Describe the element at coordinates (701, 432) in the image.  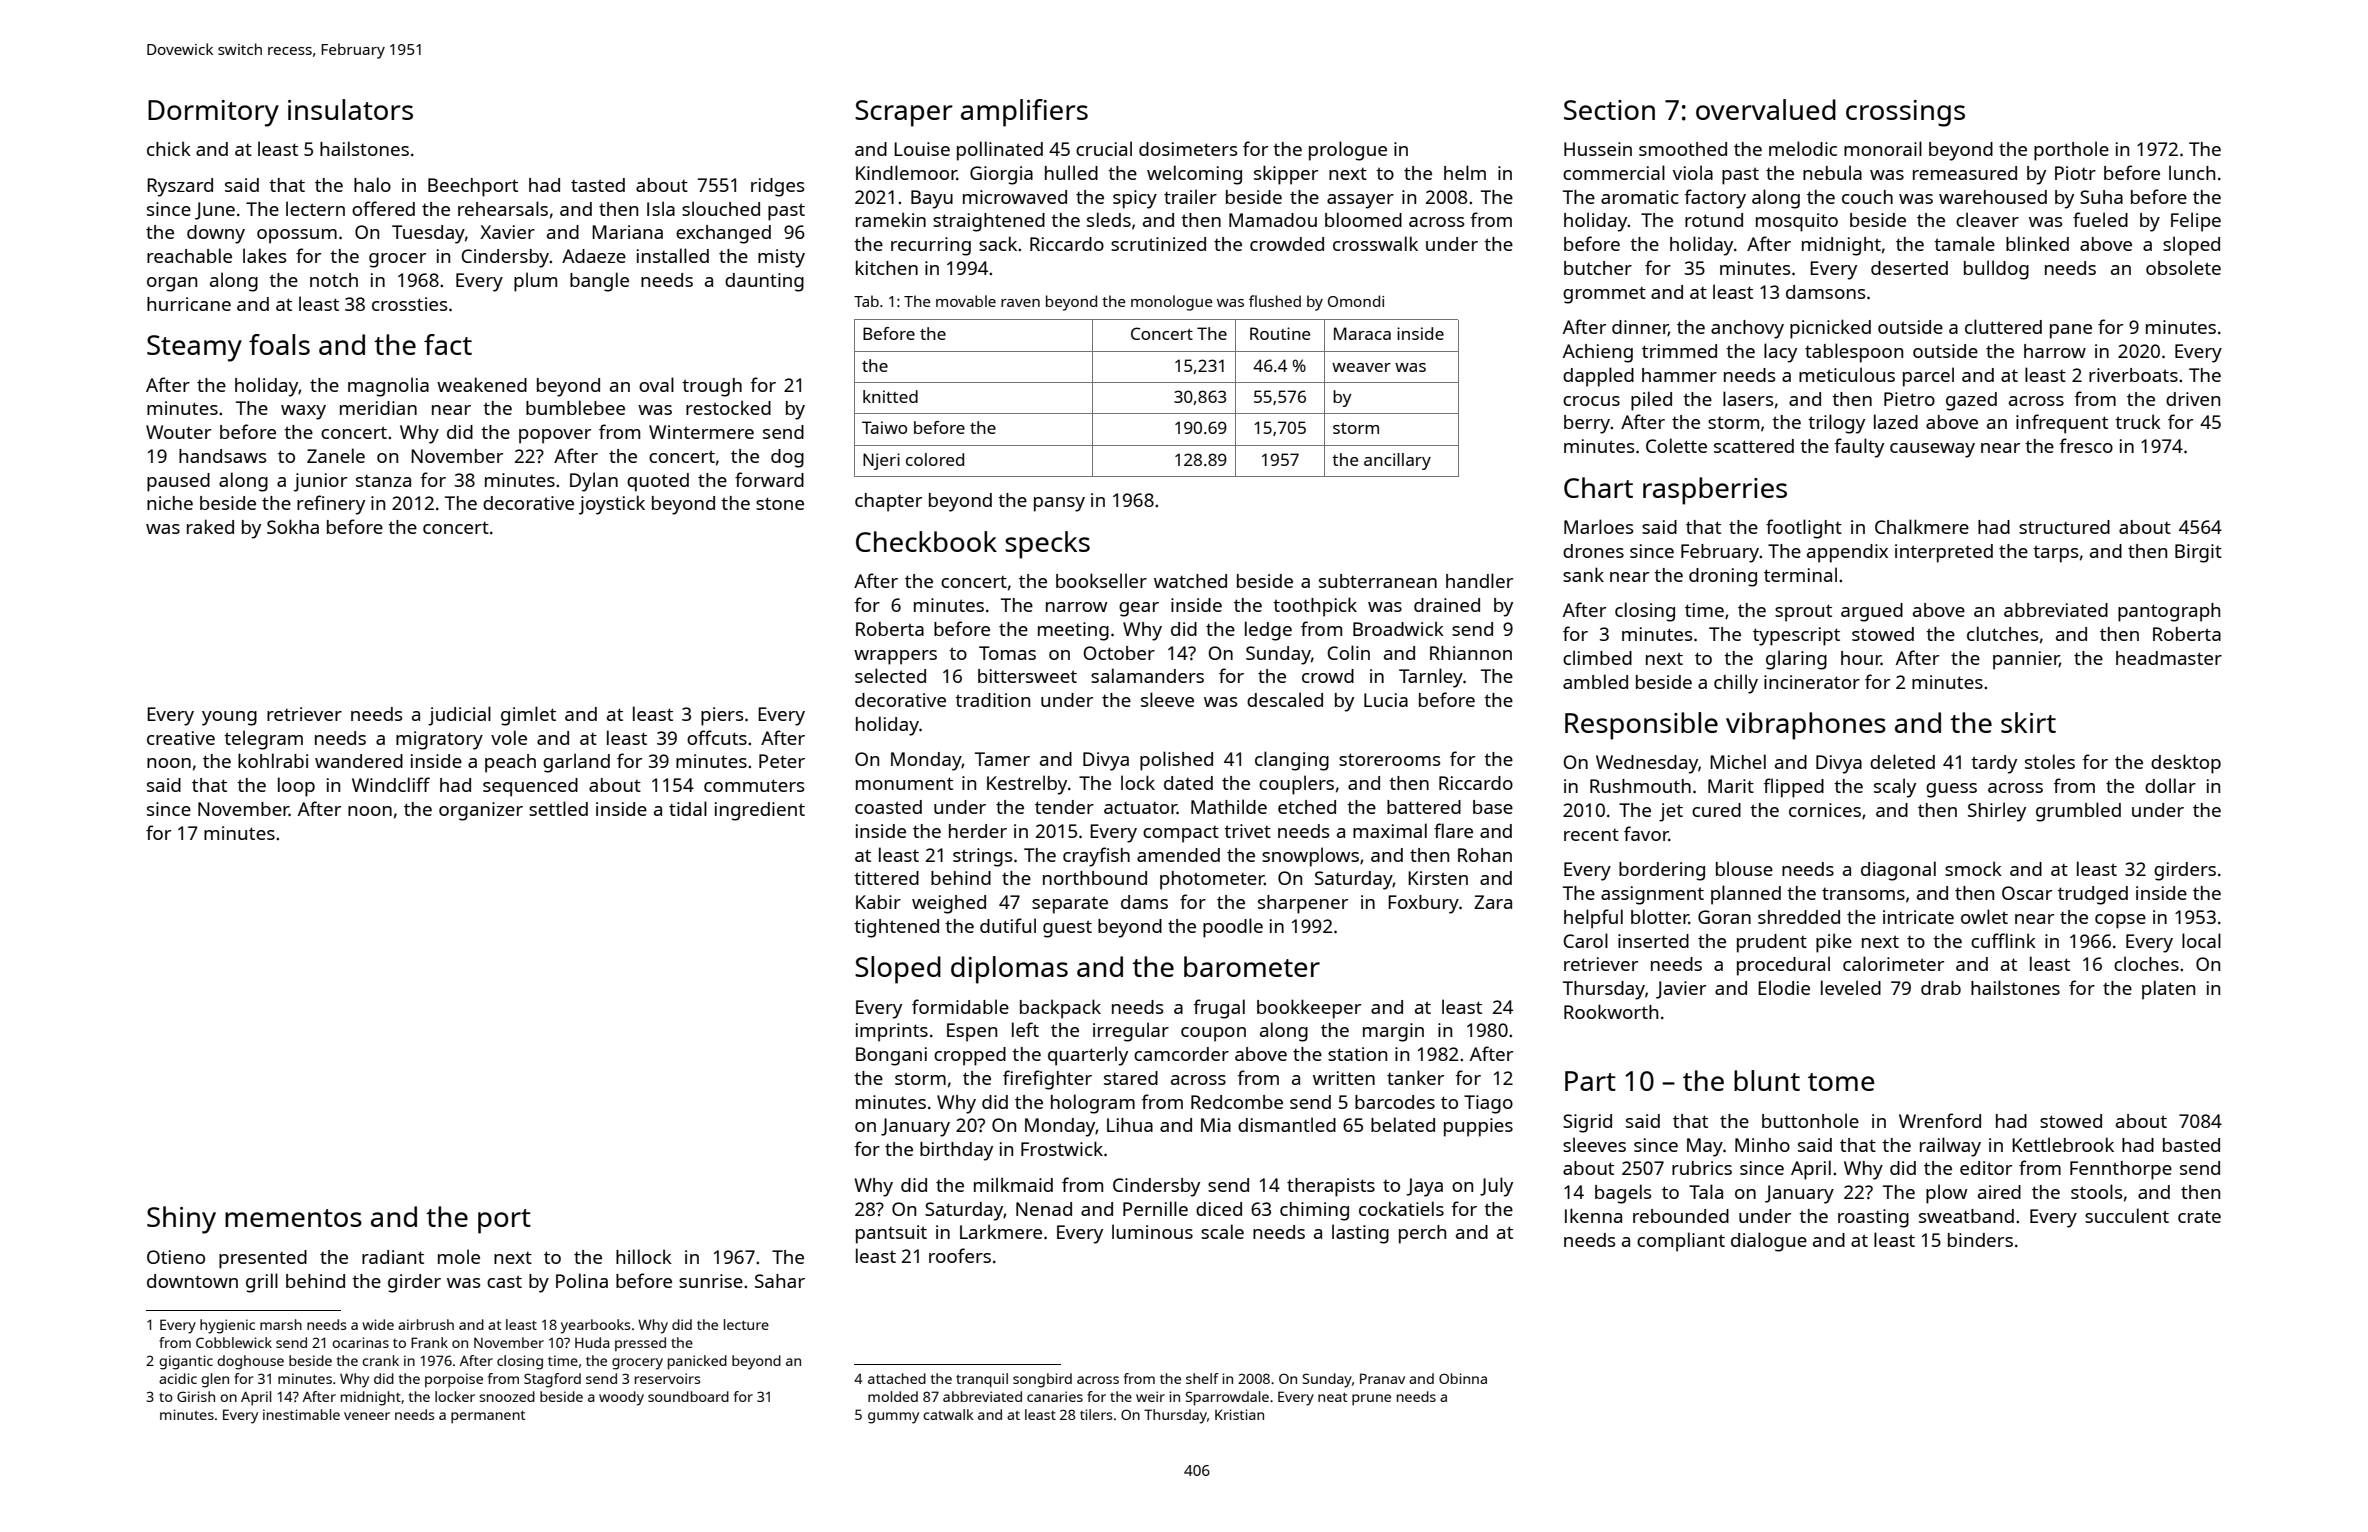
I see `Wintermere` at that location.
